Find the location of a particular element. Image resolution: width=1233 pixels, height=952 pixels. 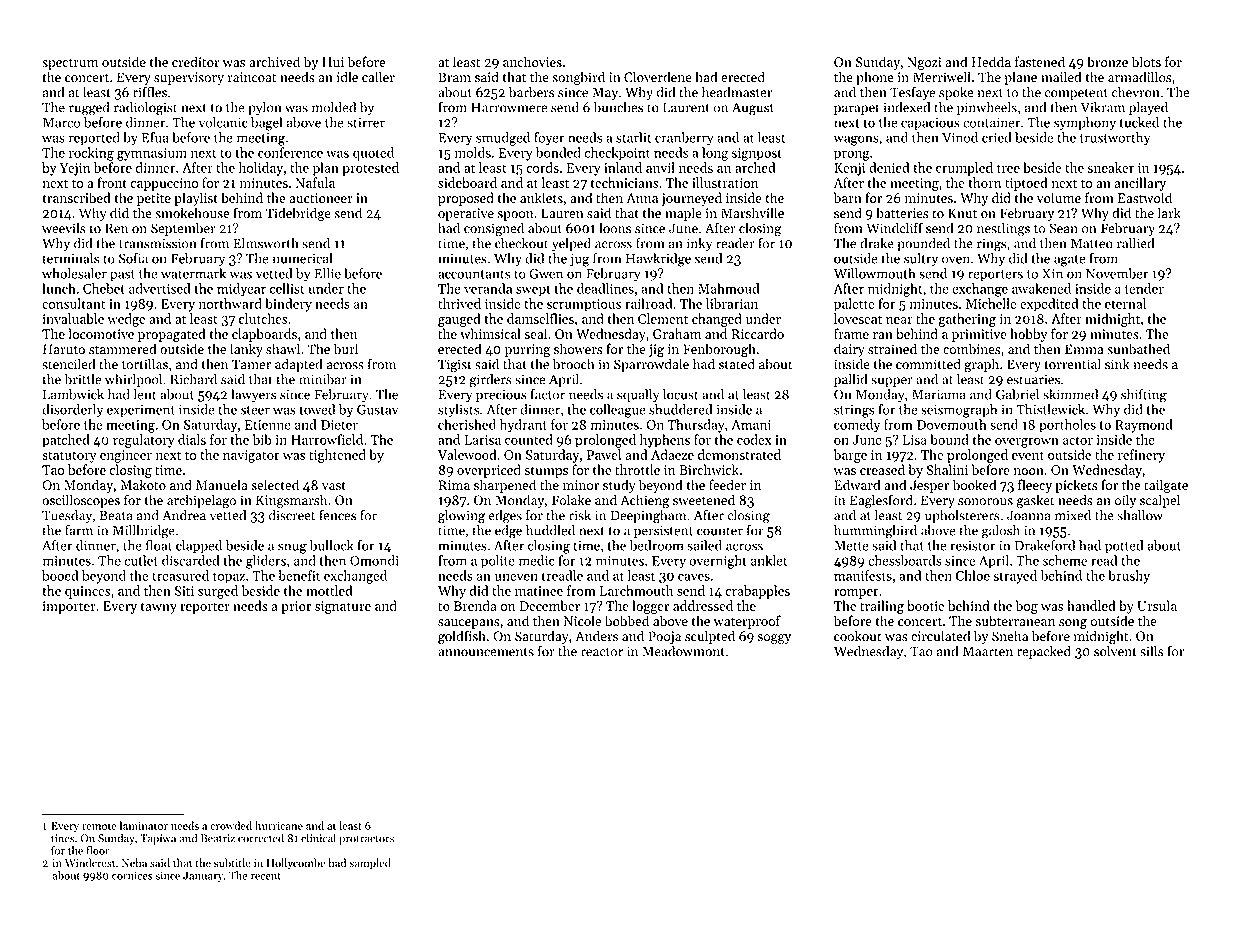

hydrant is located at coordinates (523, 426).
